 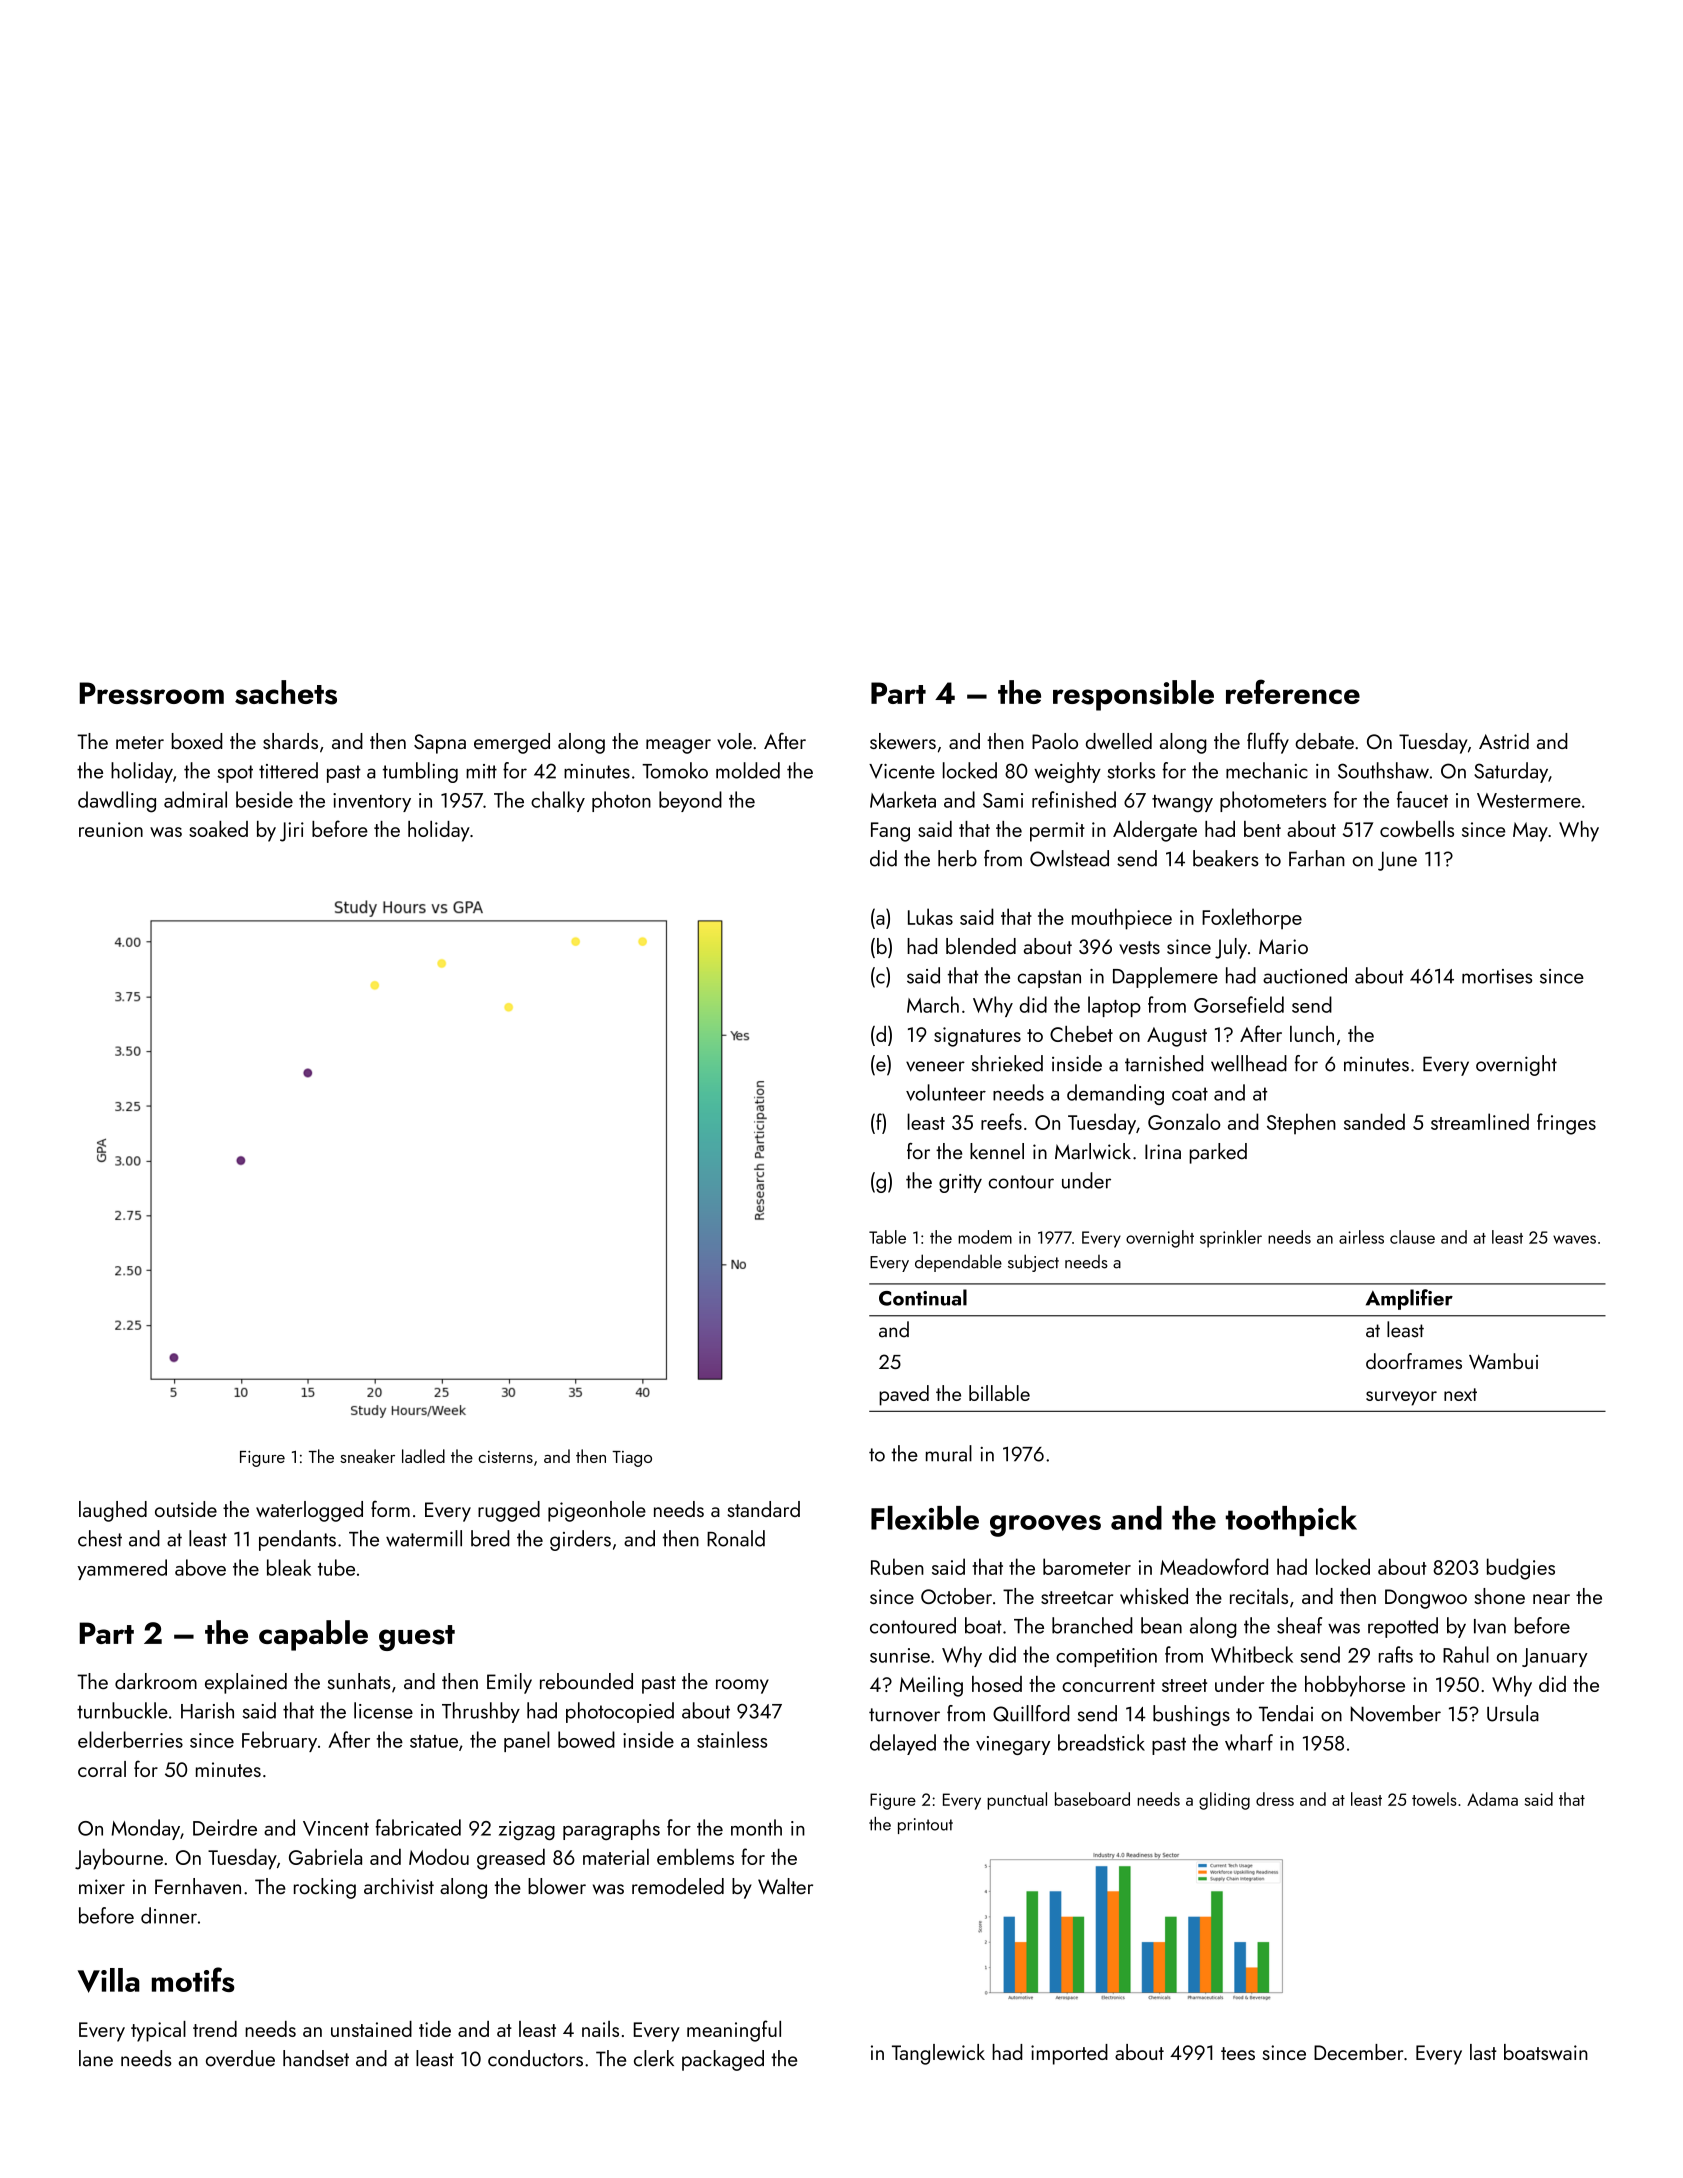 I want to click on Walter, so click(x=785, y=1886).
